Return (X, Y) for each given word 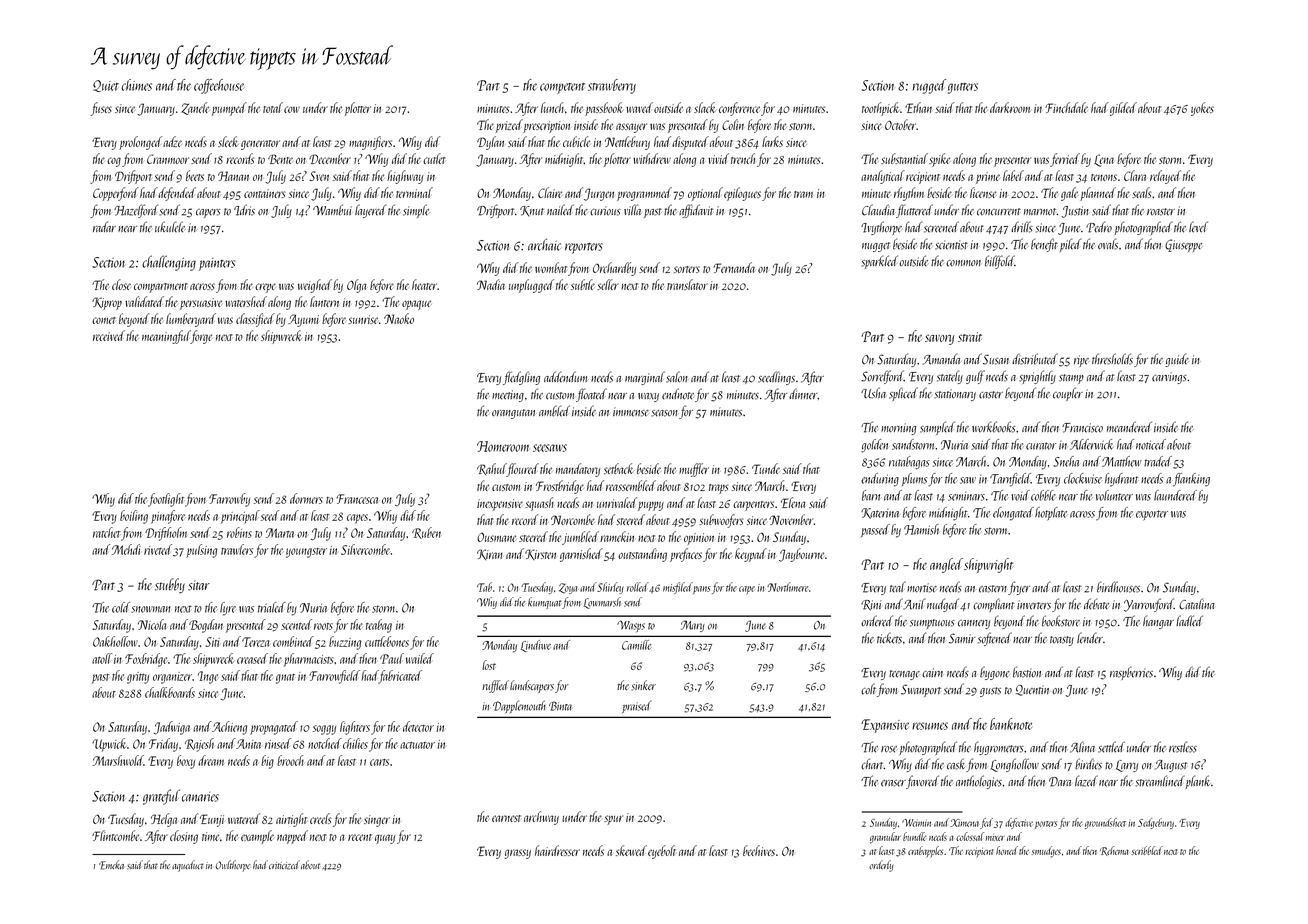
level (1198, 227)
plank (1198, 782)
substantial (904, 158)
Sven (319, 176)
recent (360, 837)
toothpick (881, 109)
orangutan (513, 414)
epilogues (742, 194)
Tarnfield (1010, 480)
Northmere (787, 587)
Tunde (766, 468)
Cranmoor (168, 159)
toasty (1062, 641)
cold (121, 607)
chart (872, 764)
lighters (355, 728)
